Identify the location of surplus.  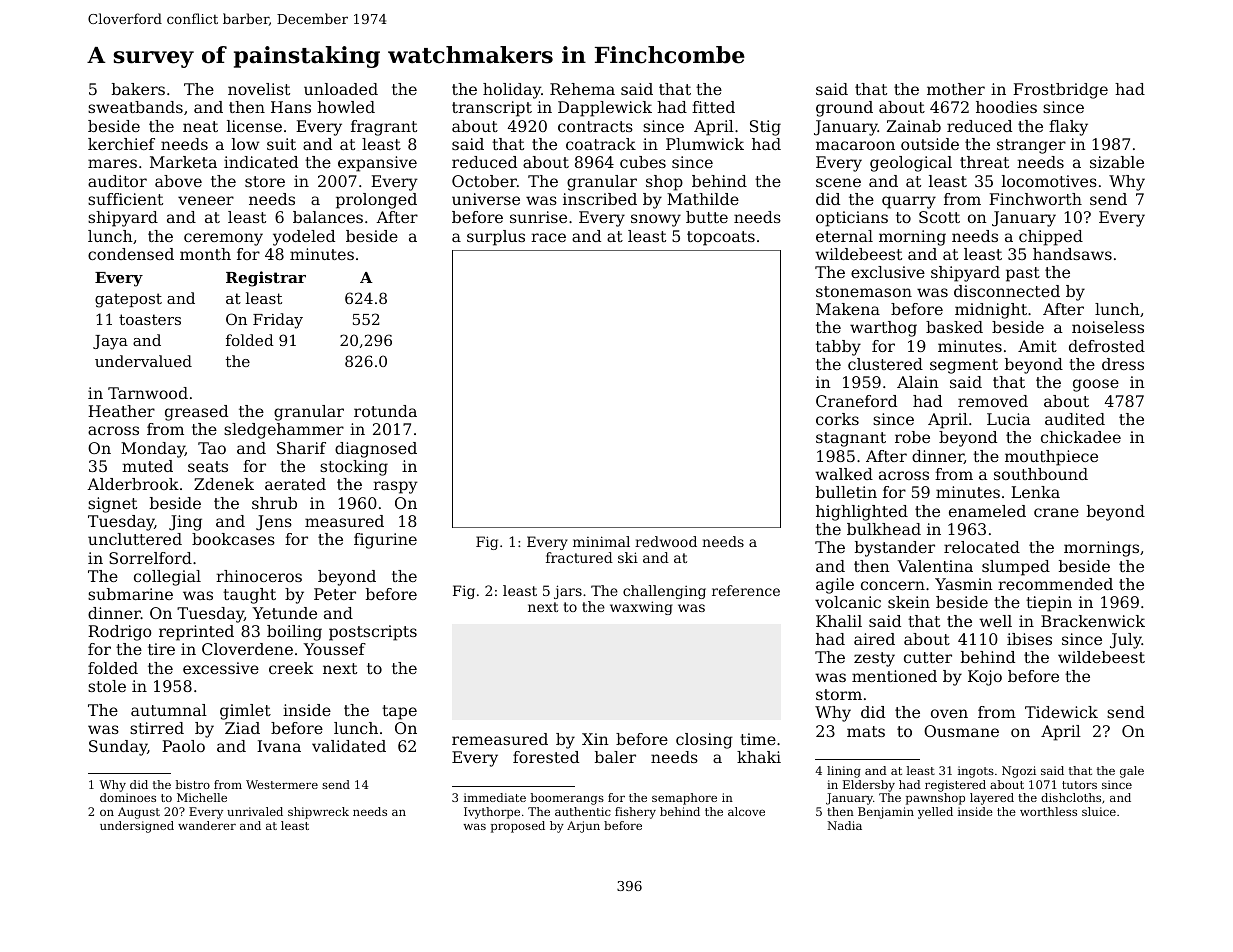
(496, 238).
